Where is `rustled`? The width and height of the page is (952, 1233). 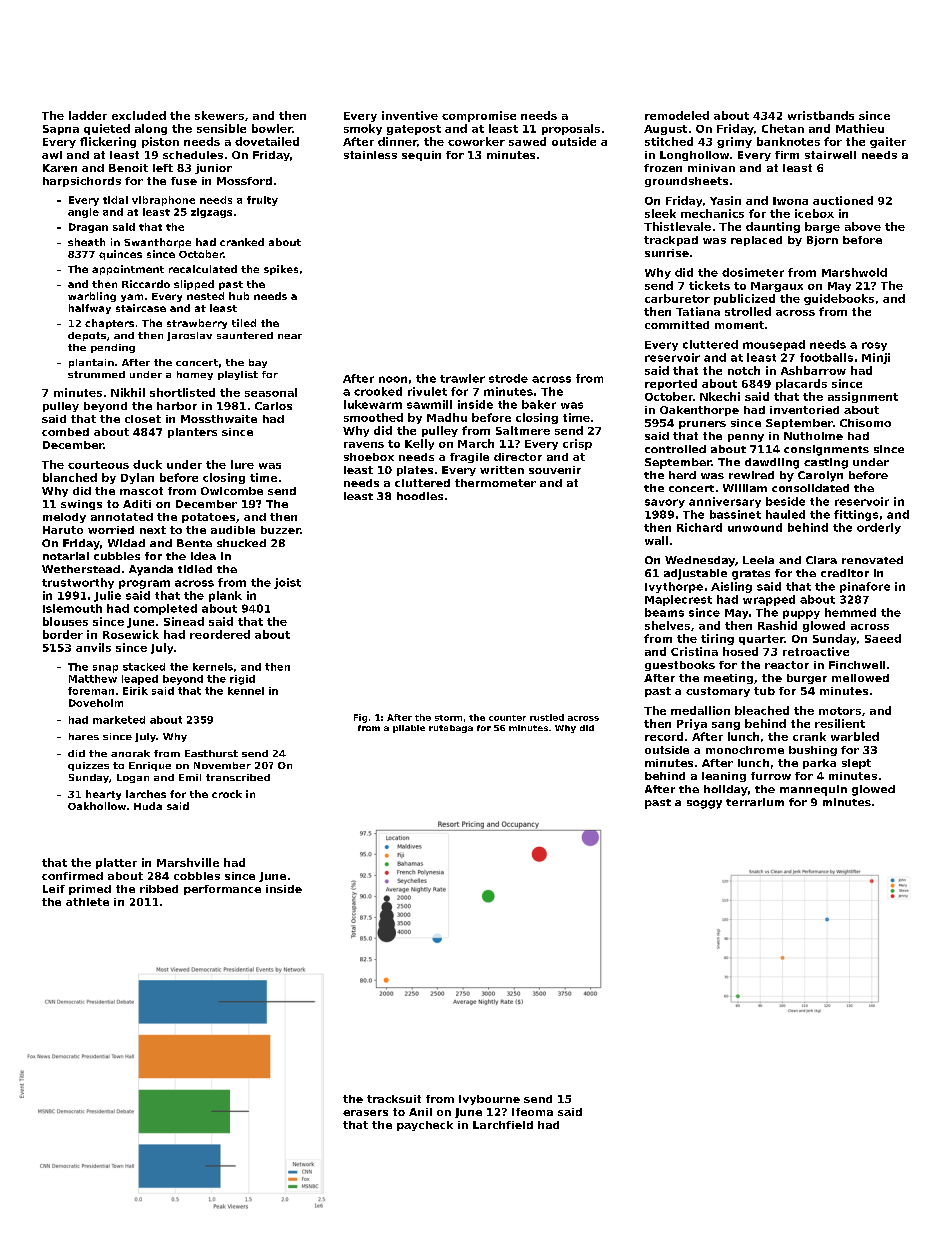
rustled is located at coordinates (547, 717).
